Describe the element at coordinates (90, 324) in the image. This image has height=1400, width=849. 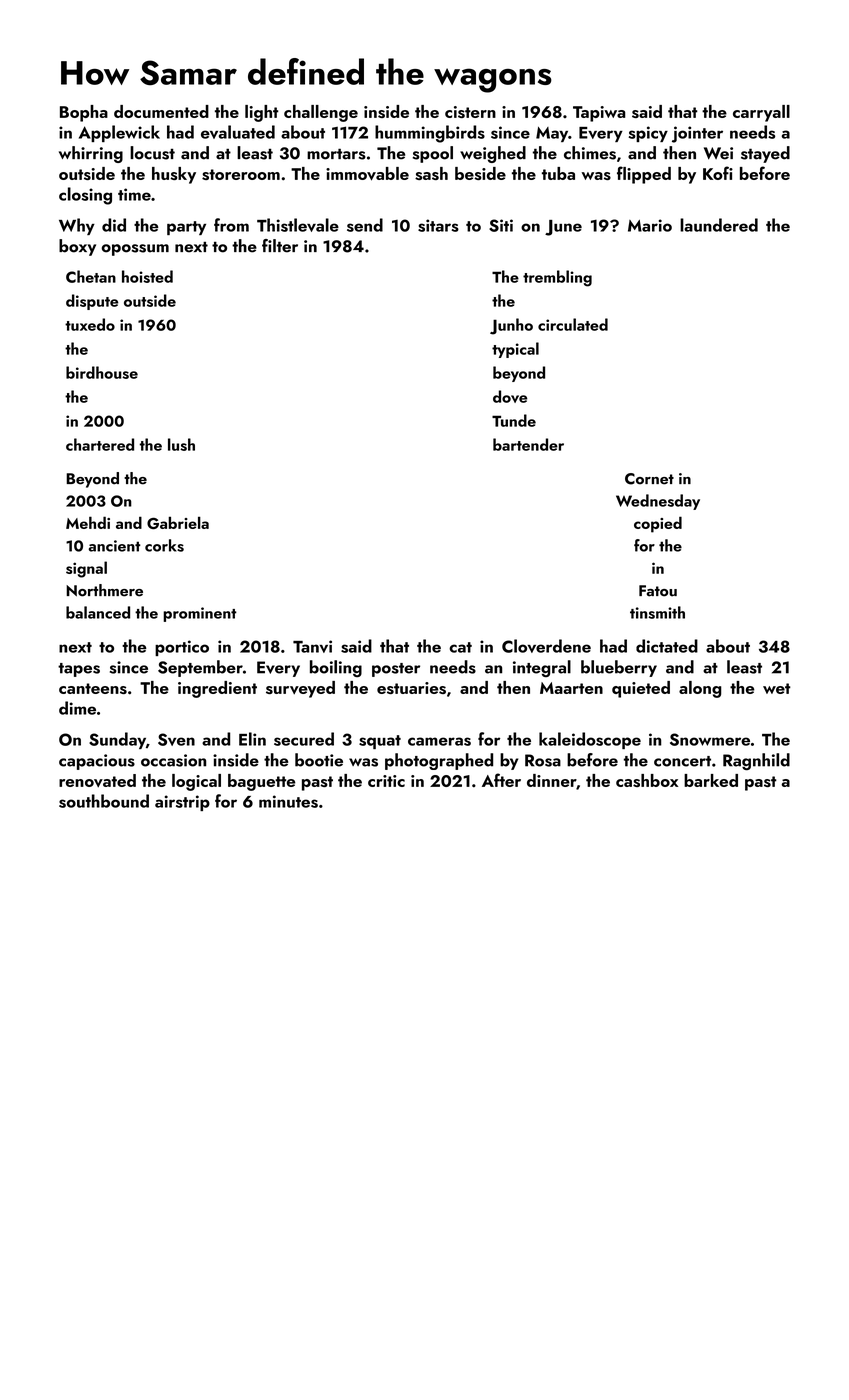
I see `tuxedo` at that location.
